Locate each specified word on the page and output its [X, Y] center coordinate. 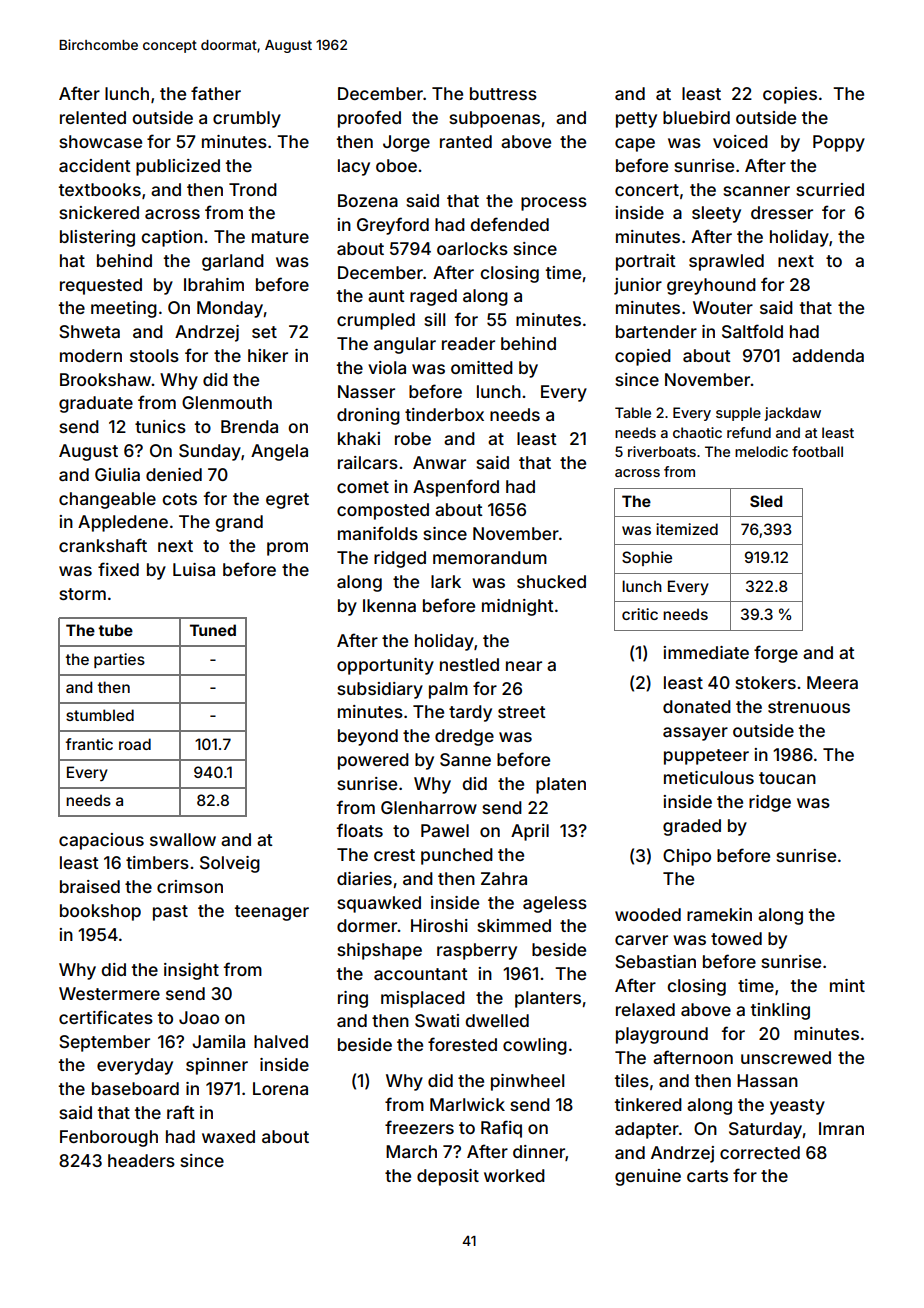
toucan [787, 778]
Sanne [465, 759]
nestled [469, 664]
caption [172, 238]
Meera [832, 682]
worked [514, 1175]
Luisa [194, 569]
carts [707, 1176]
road [135, 744]
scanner [756, 191]
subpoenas [494, 119]
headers [141, 1160]
